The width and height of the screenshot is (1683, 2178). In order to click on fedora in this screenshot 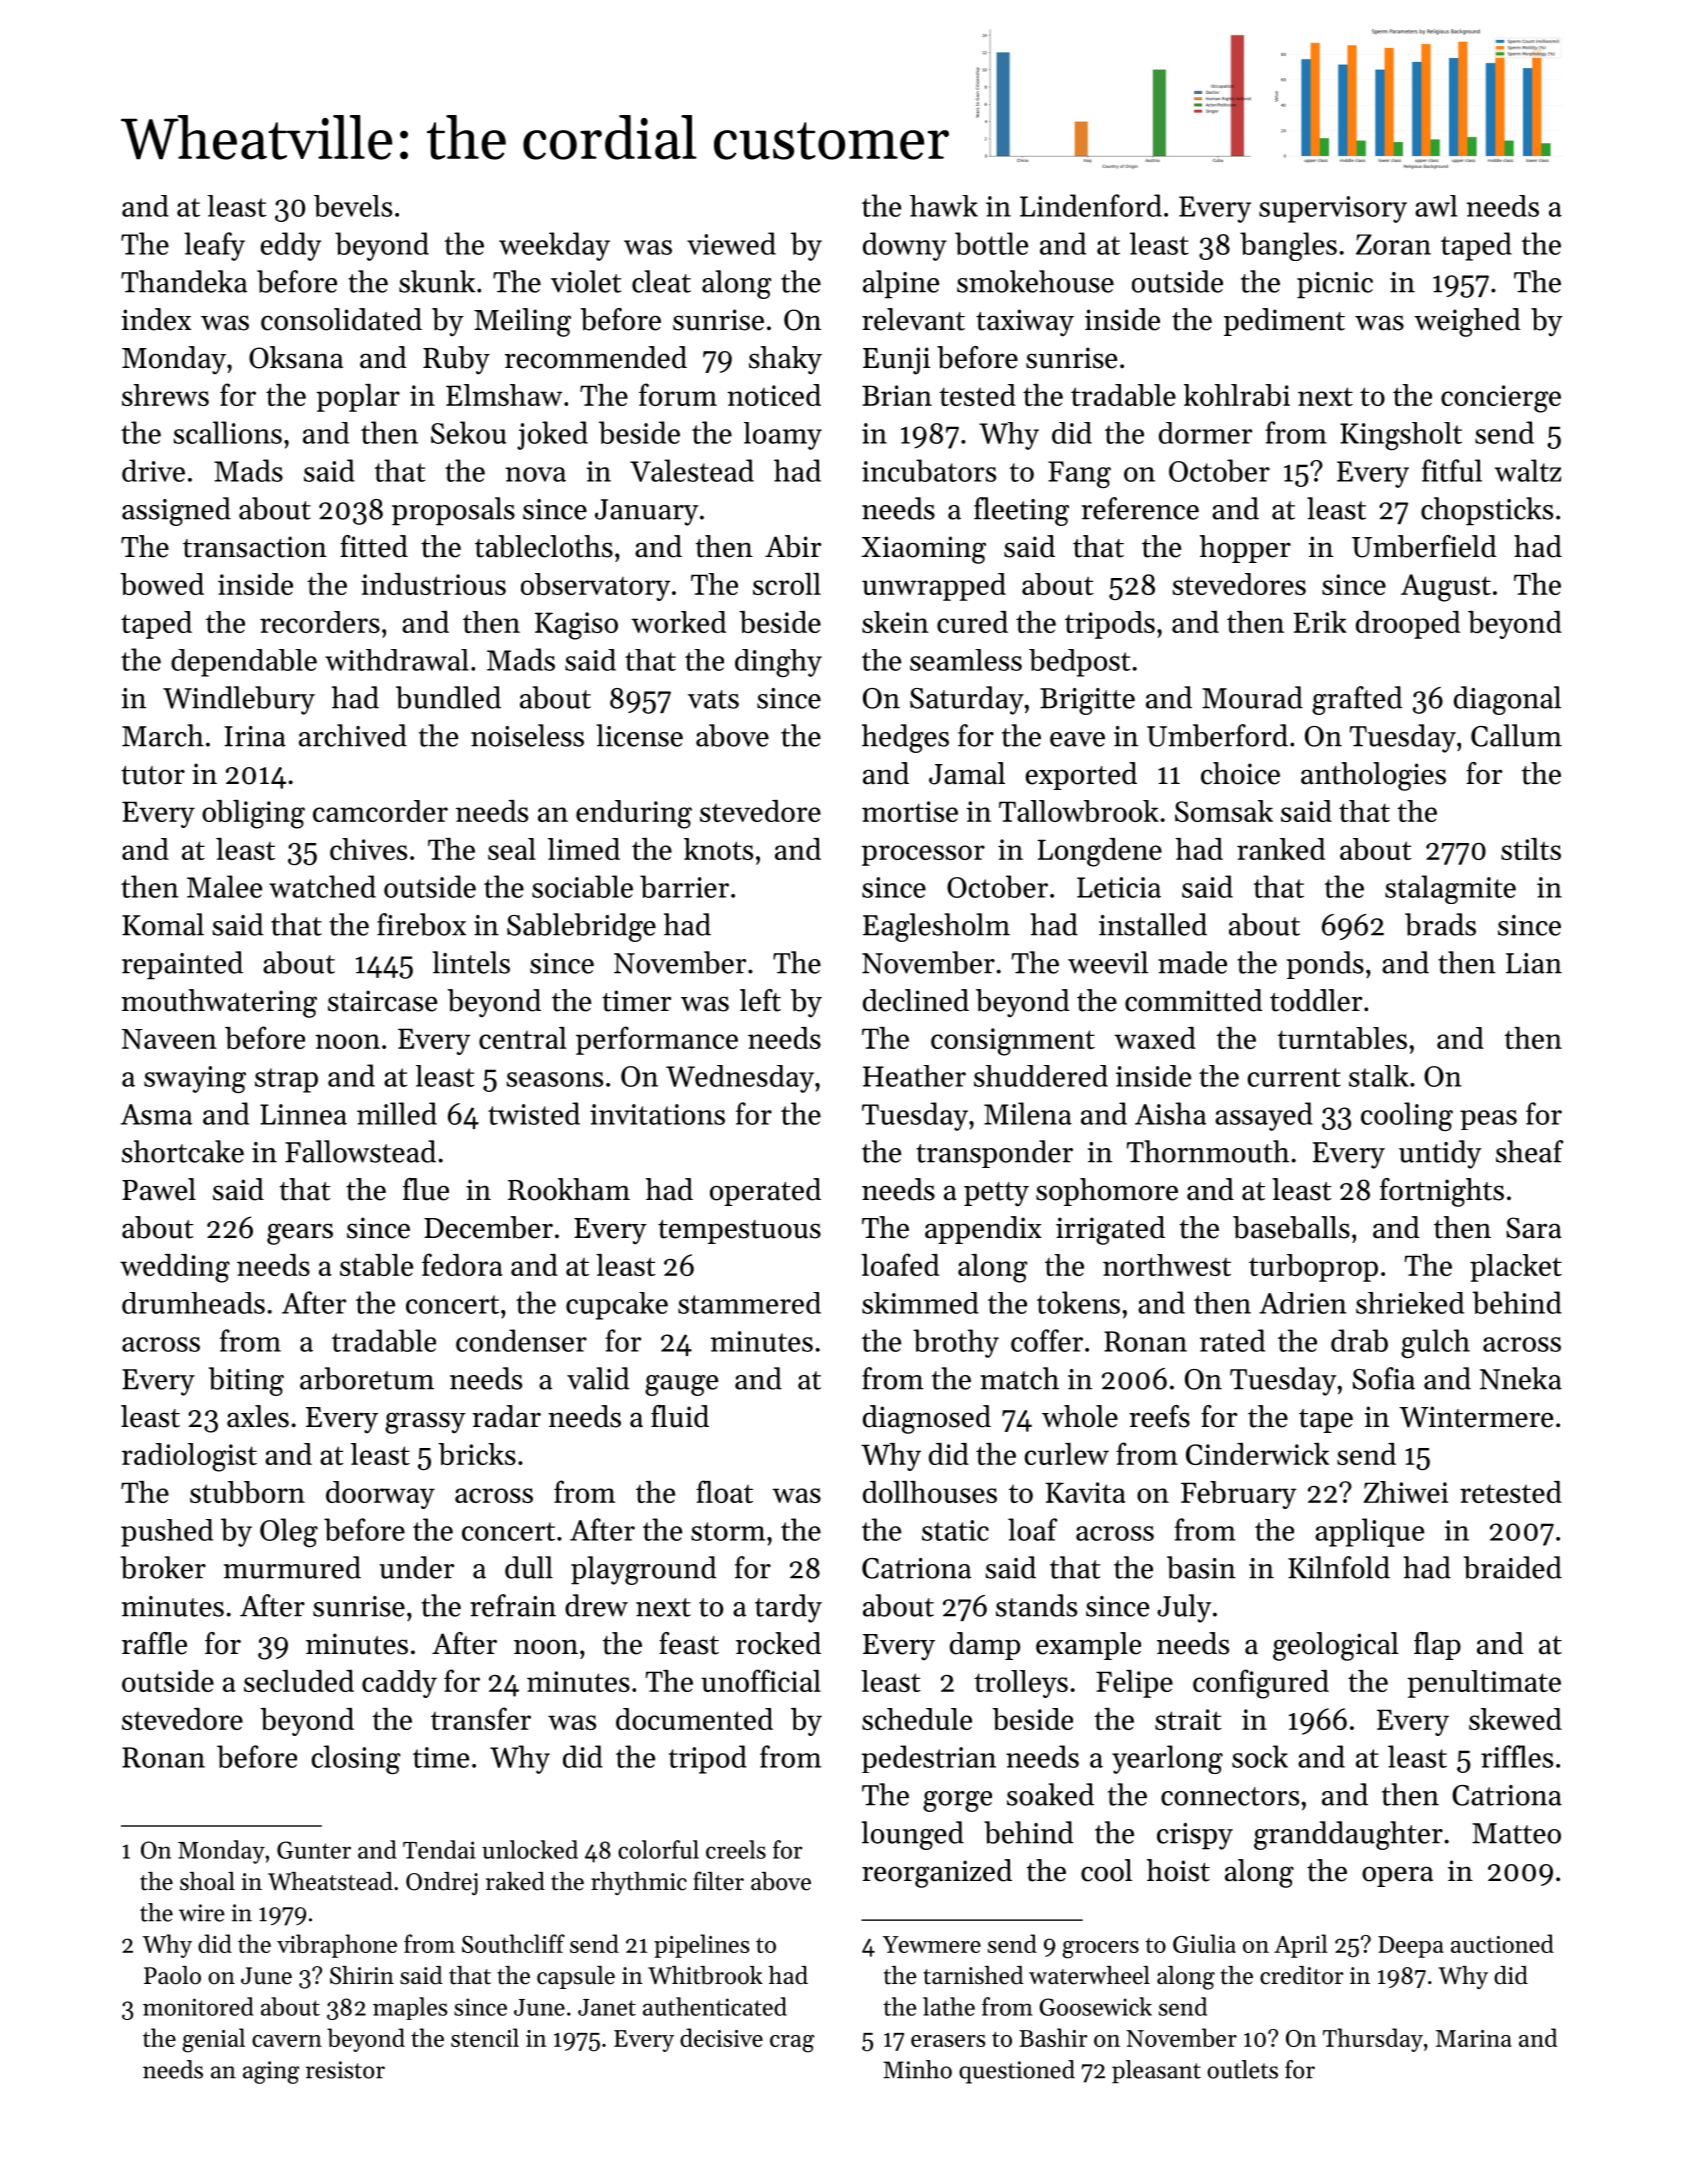, I will do `click(462, 1264)`.
